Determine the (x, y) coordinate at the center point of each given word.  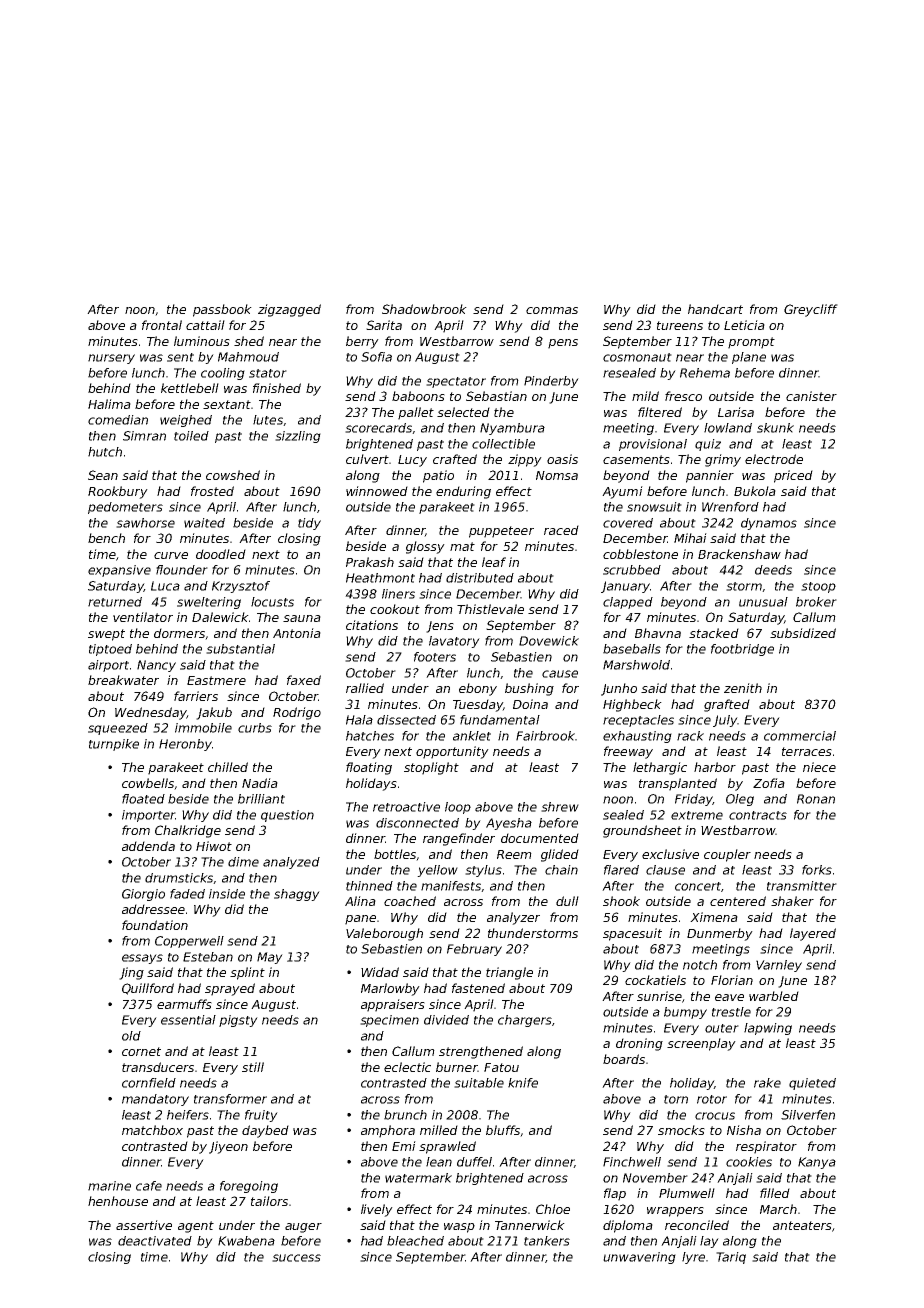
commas (552, 310)
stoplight (431, 768)
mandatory (155, 1100)
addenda (148, 846)
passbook (222, 310)
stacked (714, 633)
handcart (715, 309)
